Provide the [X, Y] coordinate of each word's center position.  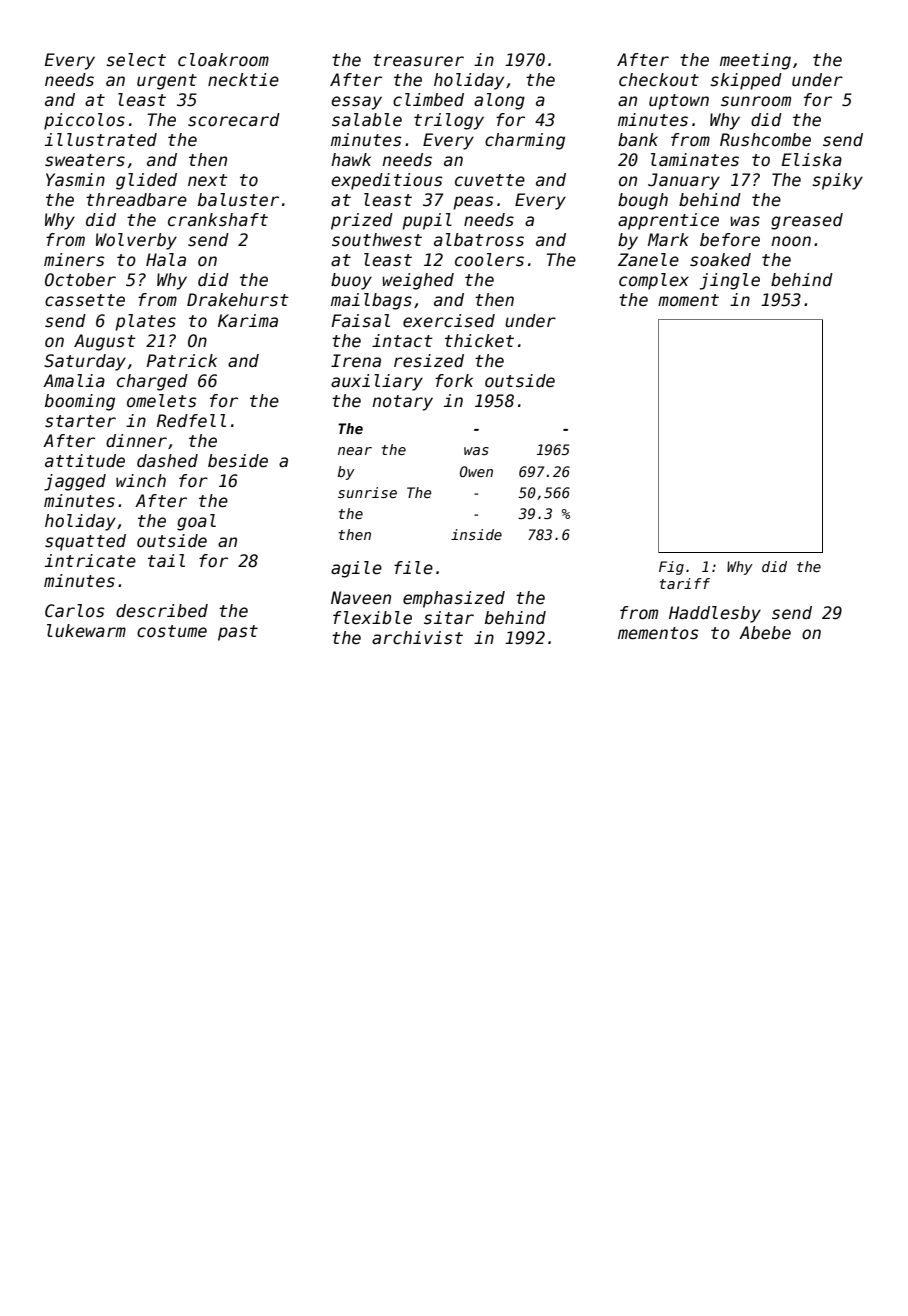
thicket [479, 341]
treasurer [418, 60]
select [136, 60]
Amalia [74, 381]
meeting [755, 61]
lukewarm [86, 631]
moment [688, 300]
